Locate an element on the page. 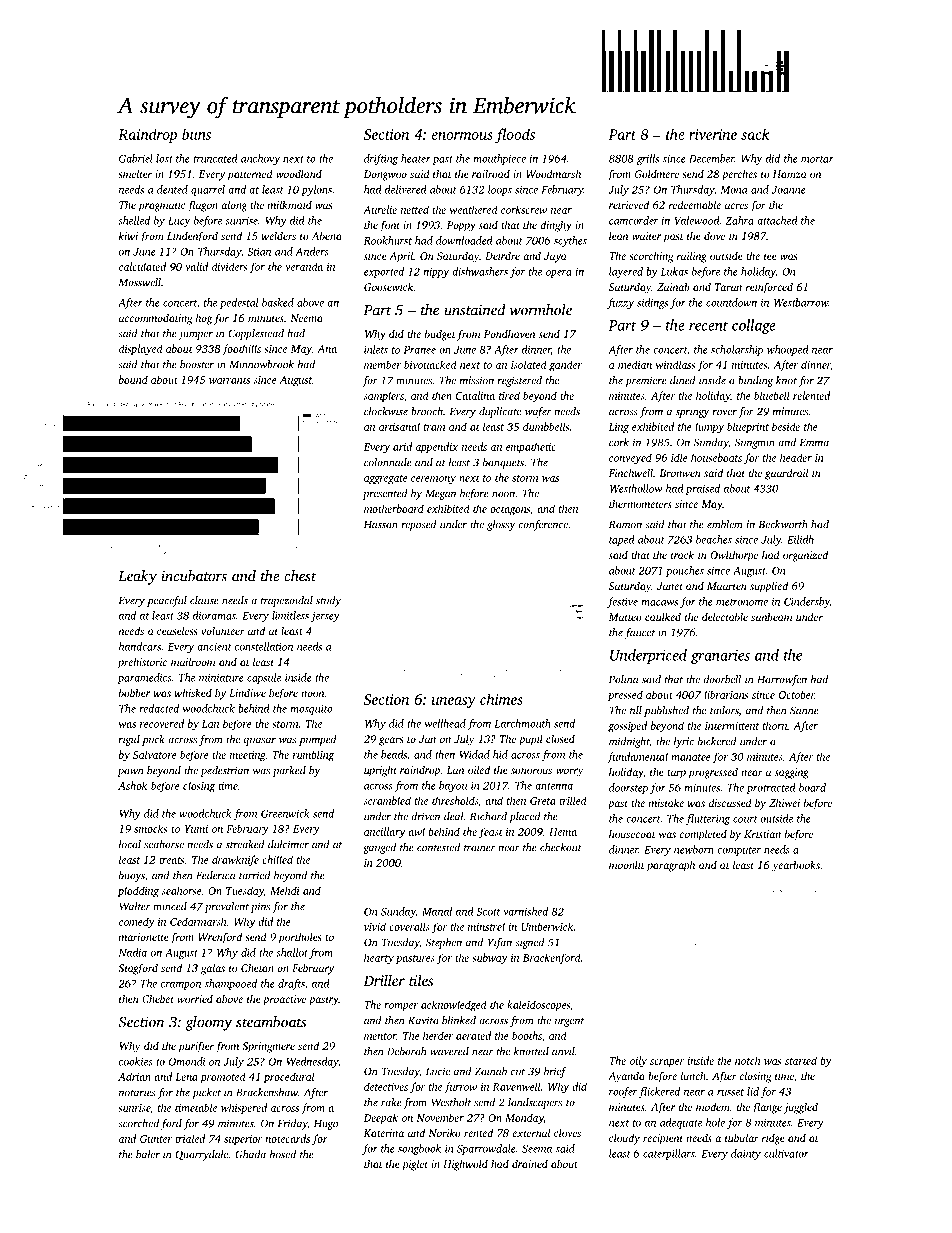 This document has width=952, height=1233. Bronwen is located at coordinates (680, 473).
